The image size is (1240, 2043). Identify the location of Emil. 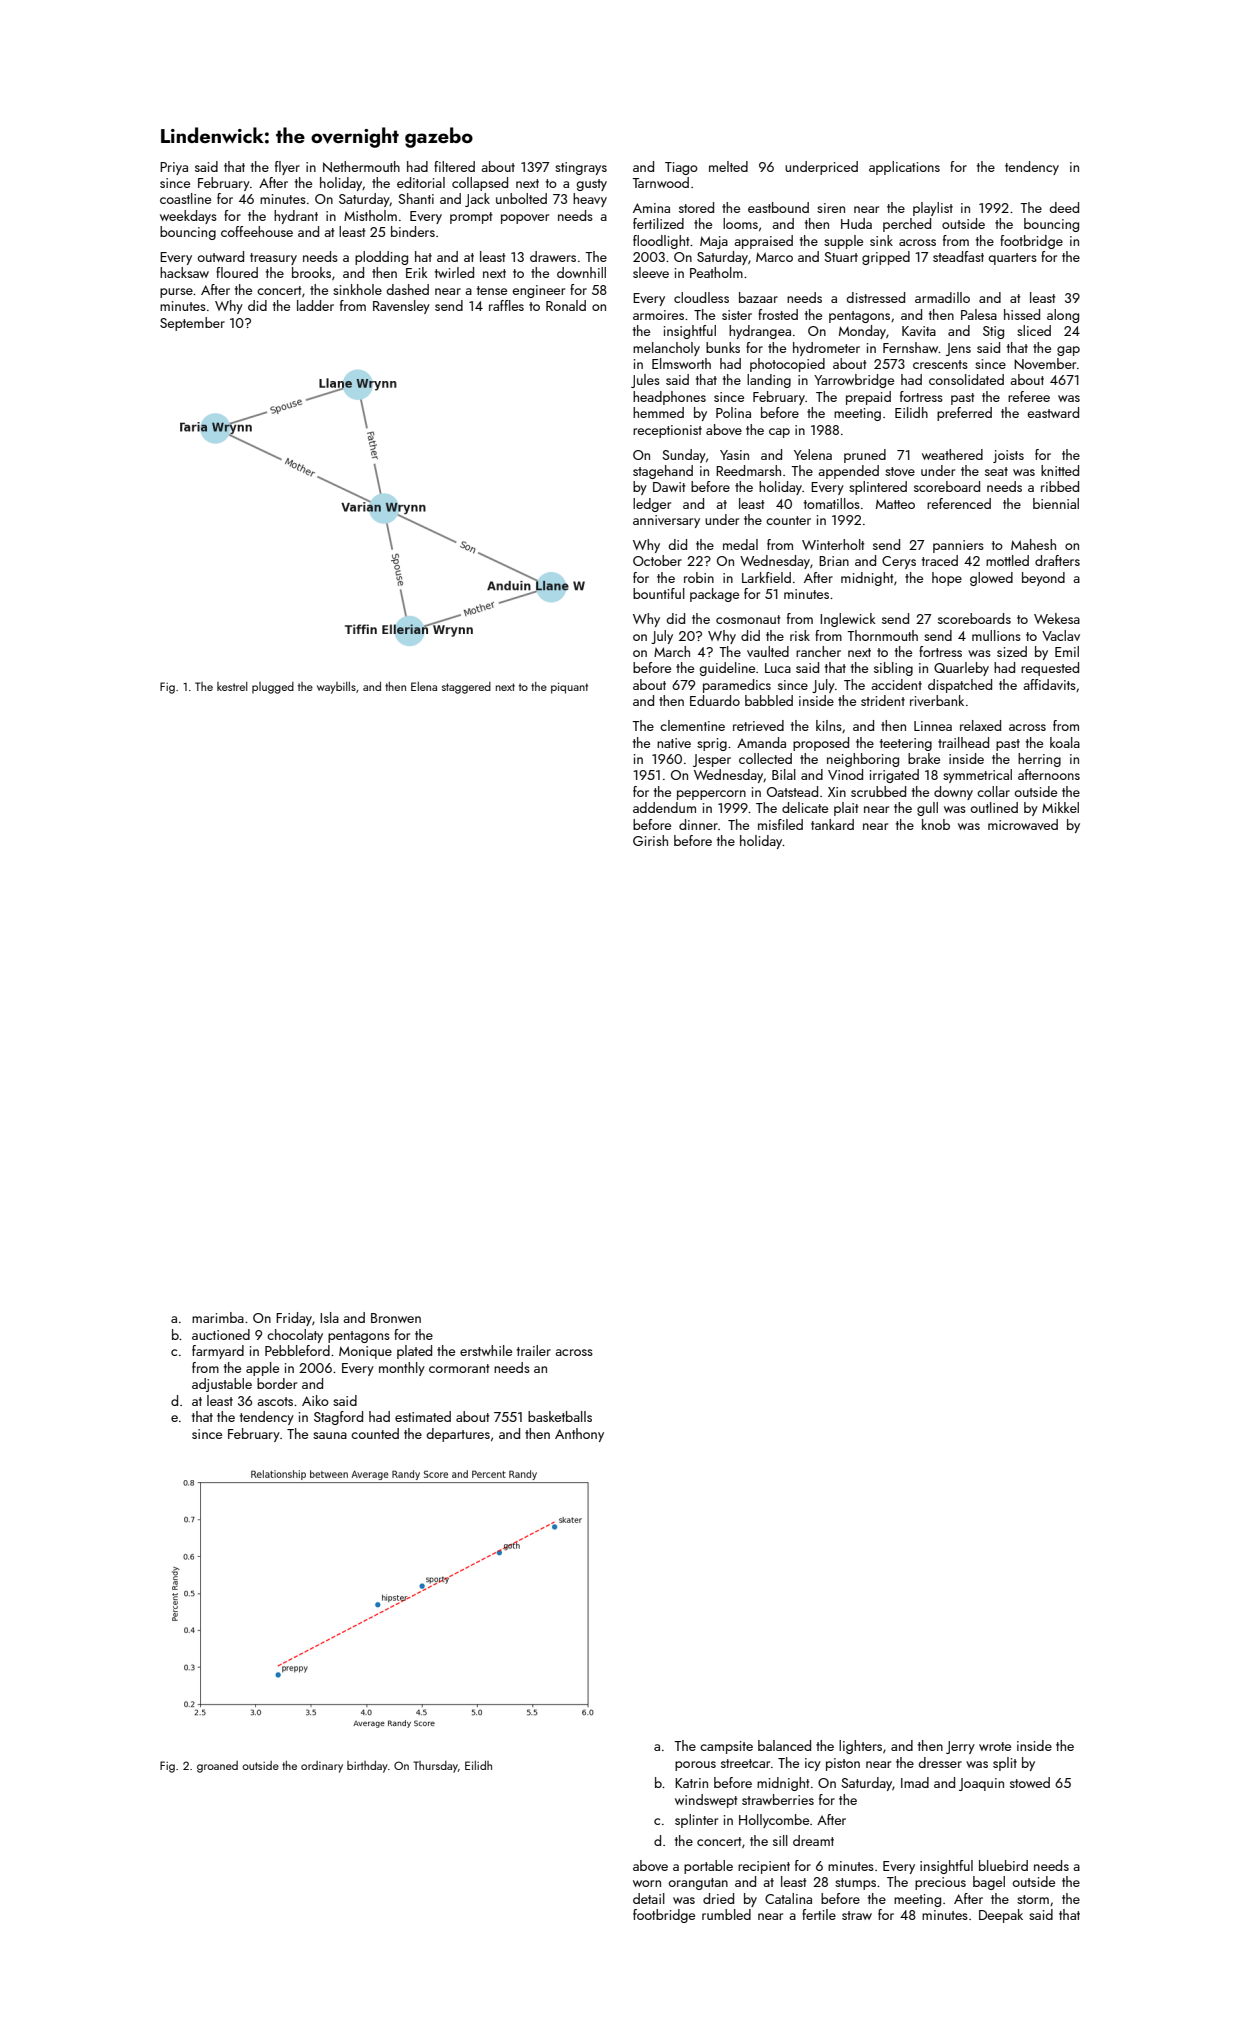
(1067, 651).
